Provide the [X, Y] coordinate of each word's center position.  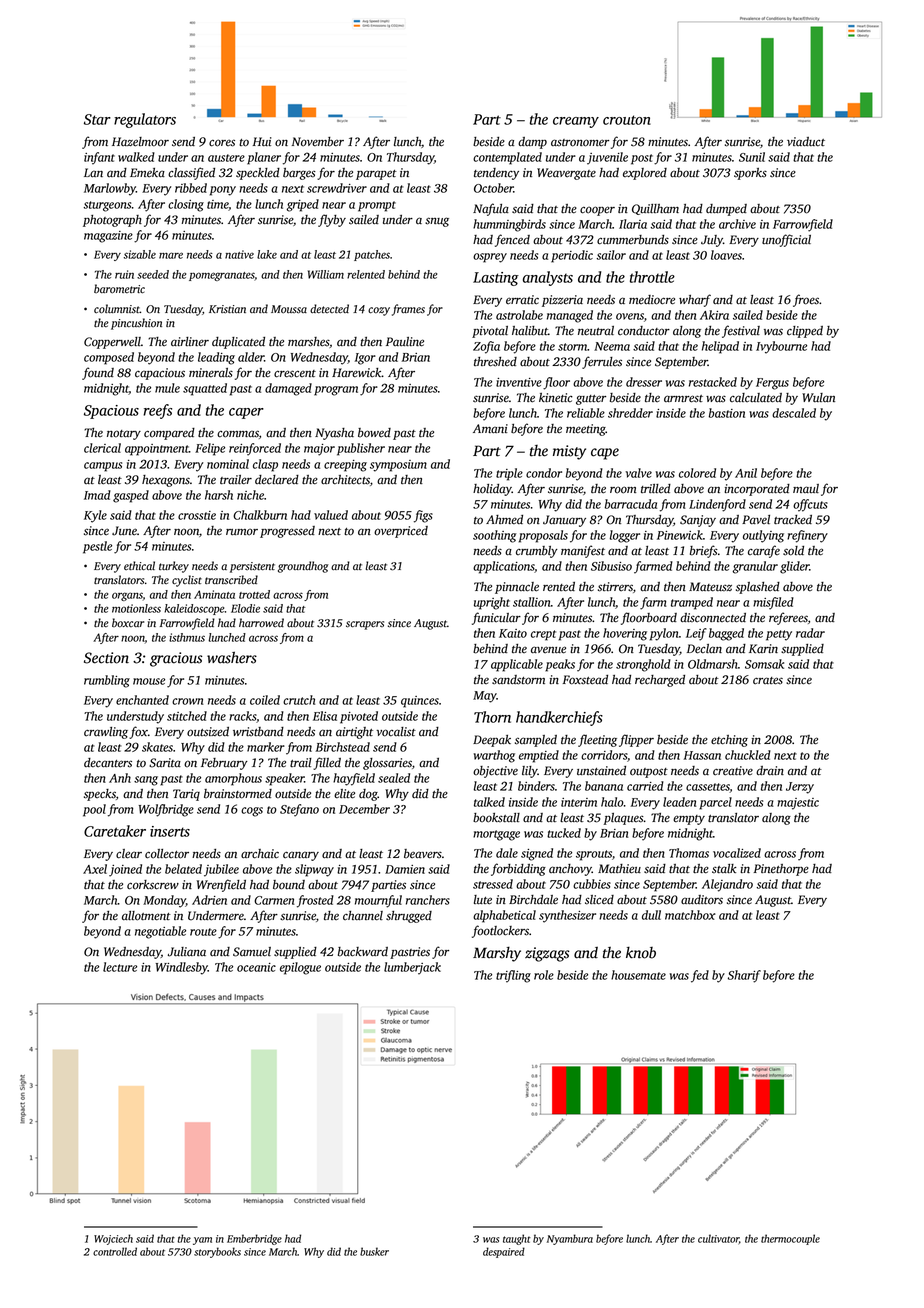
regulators [145, 120]
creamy [576, 122]
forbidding [518, 869]
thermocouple [790, 1239]
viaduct [806, 142]
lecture [120, 967]
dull [651, 915]
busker [374, 1251]
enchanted [142, 700]
